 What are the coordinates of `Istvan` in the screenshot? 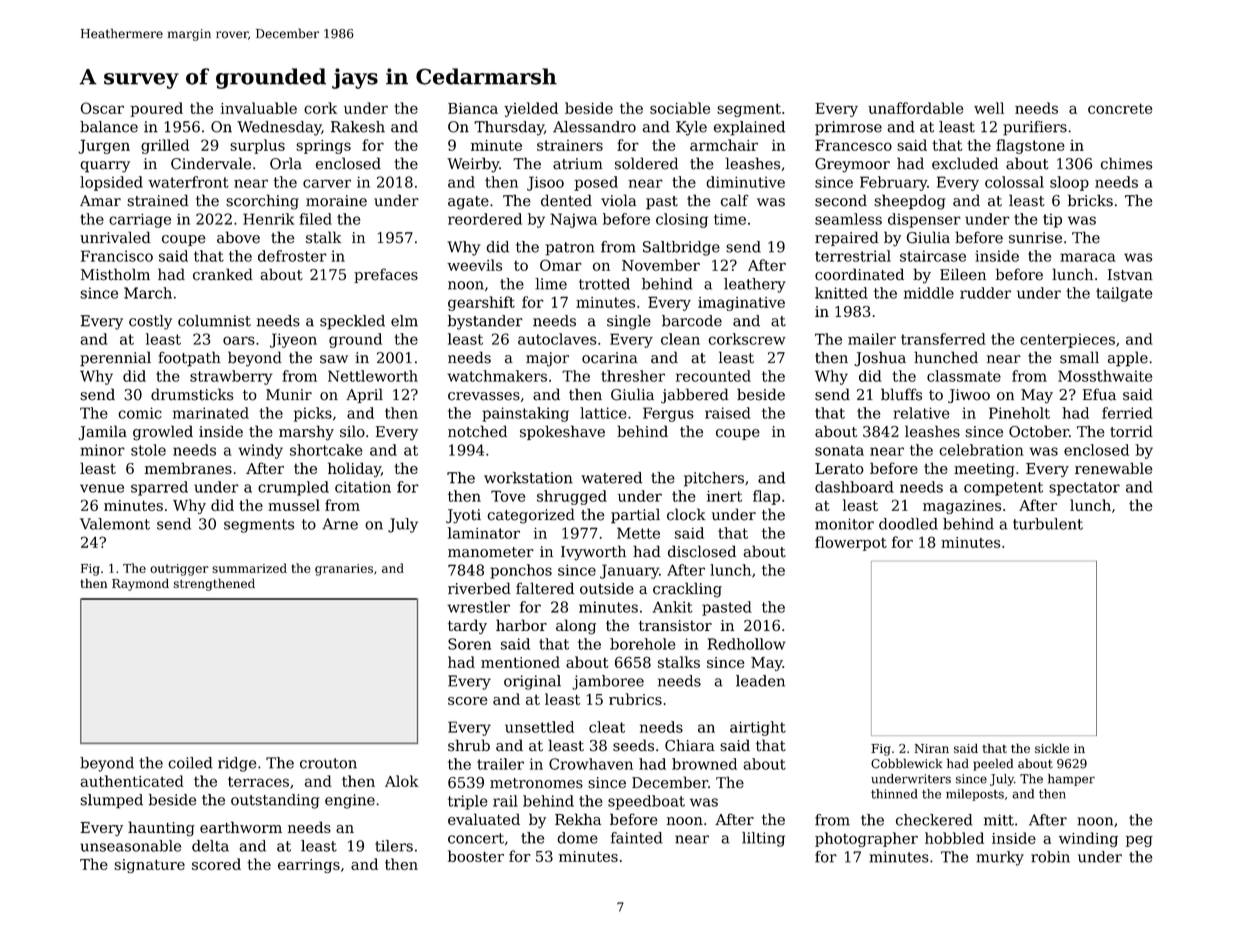 It's located at (1130, 275).
